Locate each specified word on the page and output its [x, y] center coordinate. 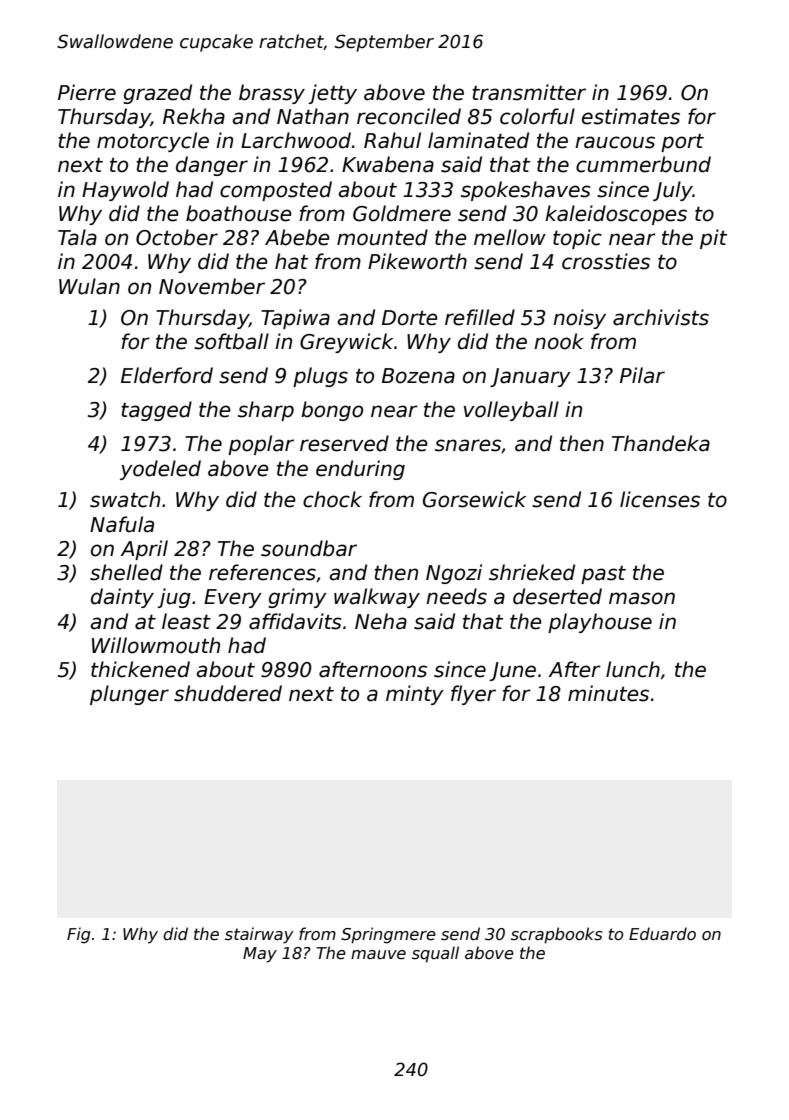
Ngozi [454, 574]
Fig [79, 935]
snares [468, 445]
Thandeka [661, 443]
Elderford [167, 375]
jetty [332, 94]
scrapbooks [557, 935]
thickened [140, 669]
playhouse [600, 623]
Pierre [87, 92]
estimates [631, 116]
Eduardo [662, 933]
